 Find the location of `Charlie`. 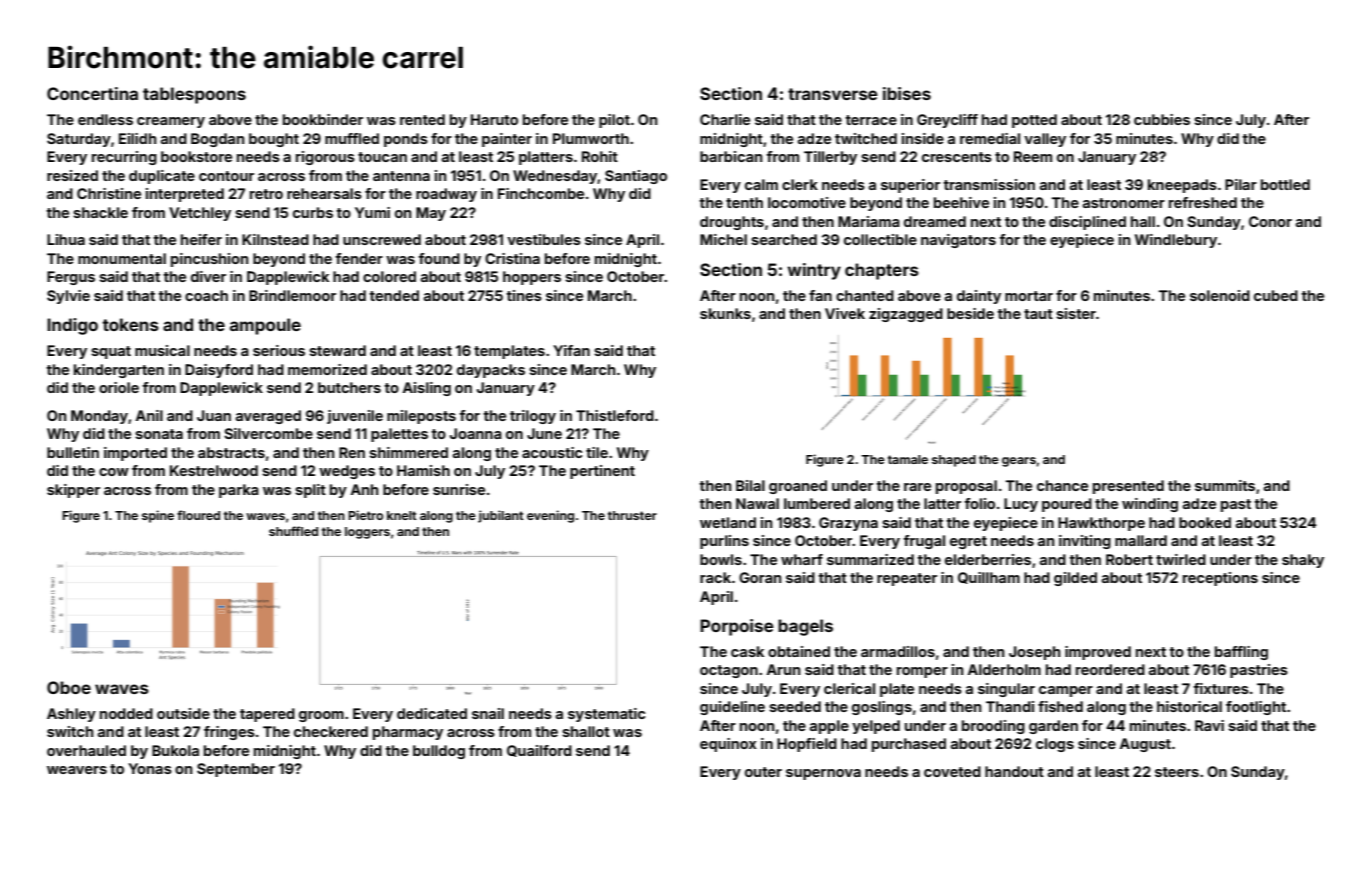

Charlie is located at coordinates (725, 119).
